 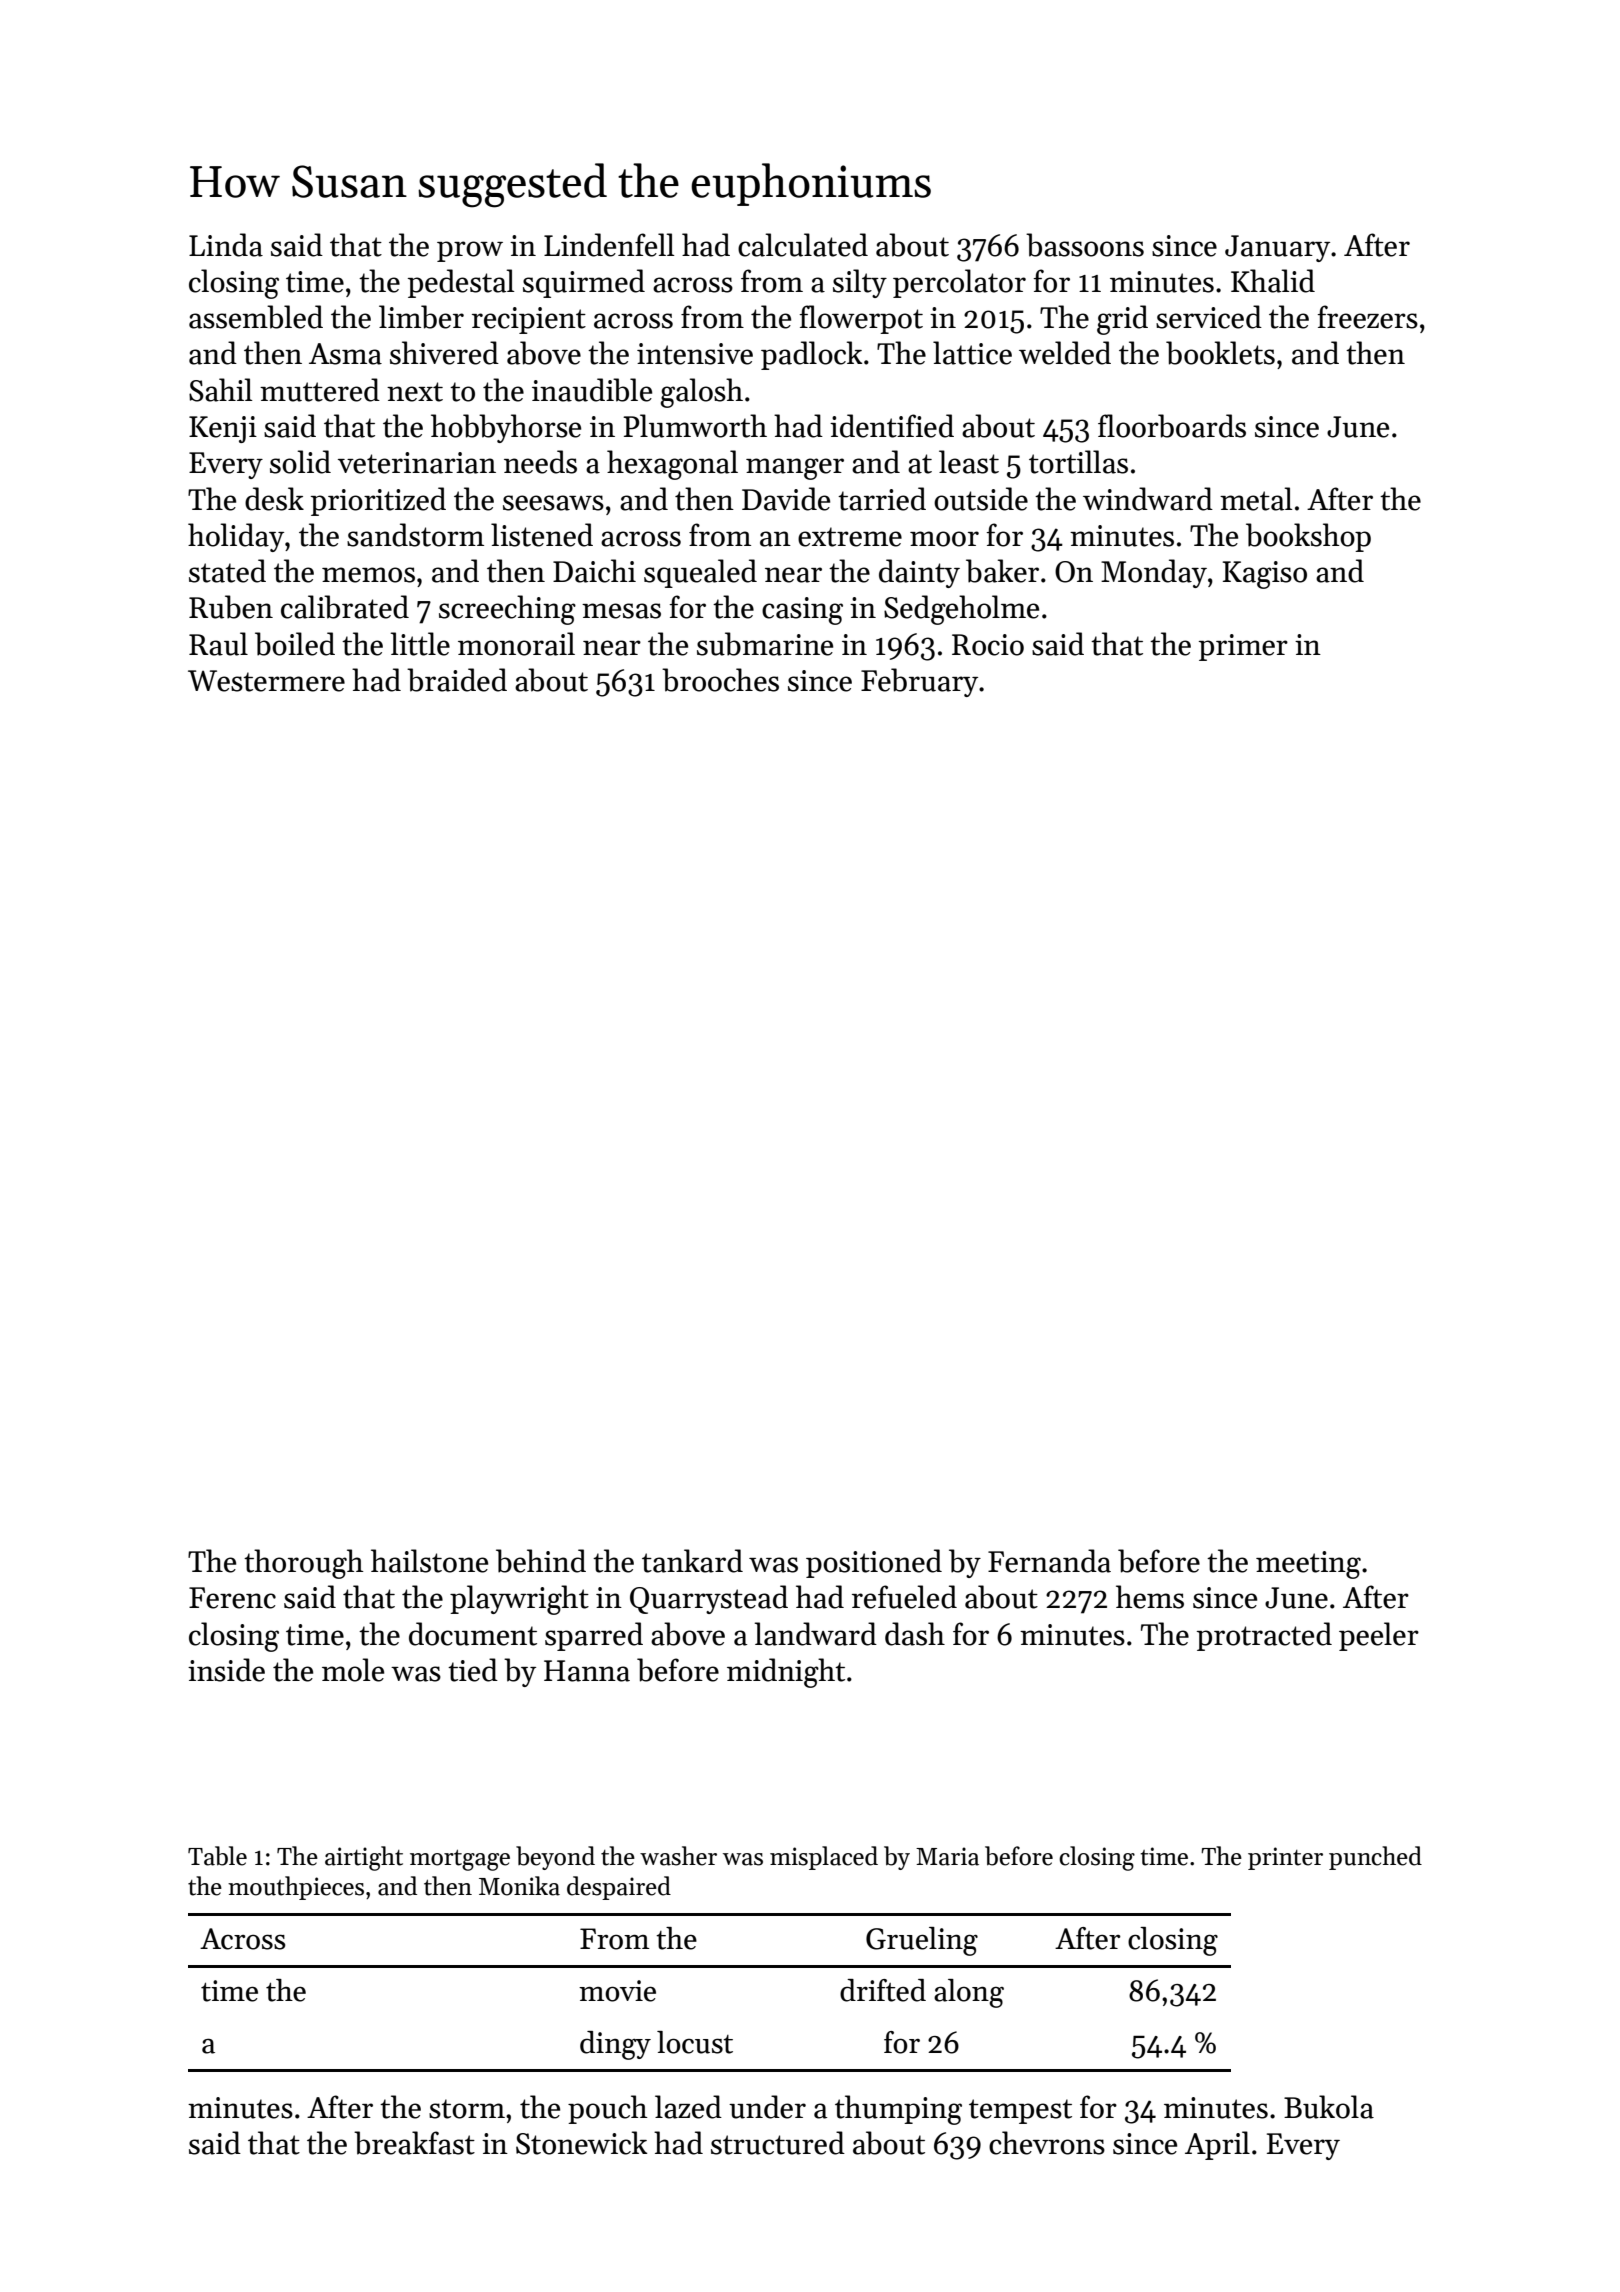 I want to click on bassoons, so click(x=1085, y=245).
